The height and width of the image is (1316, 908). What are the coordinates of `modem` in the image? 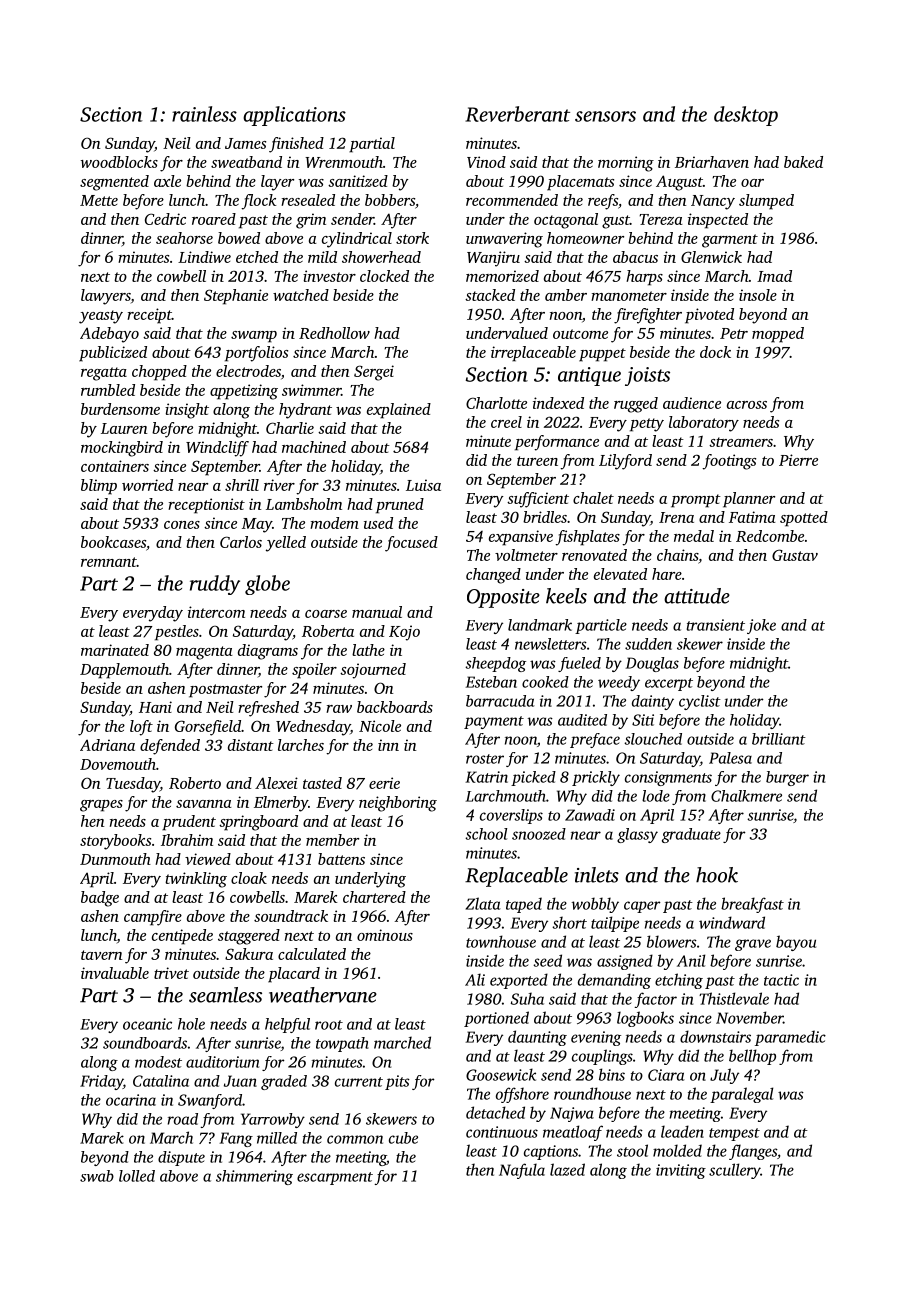 It's located at (334, 523).
